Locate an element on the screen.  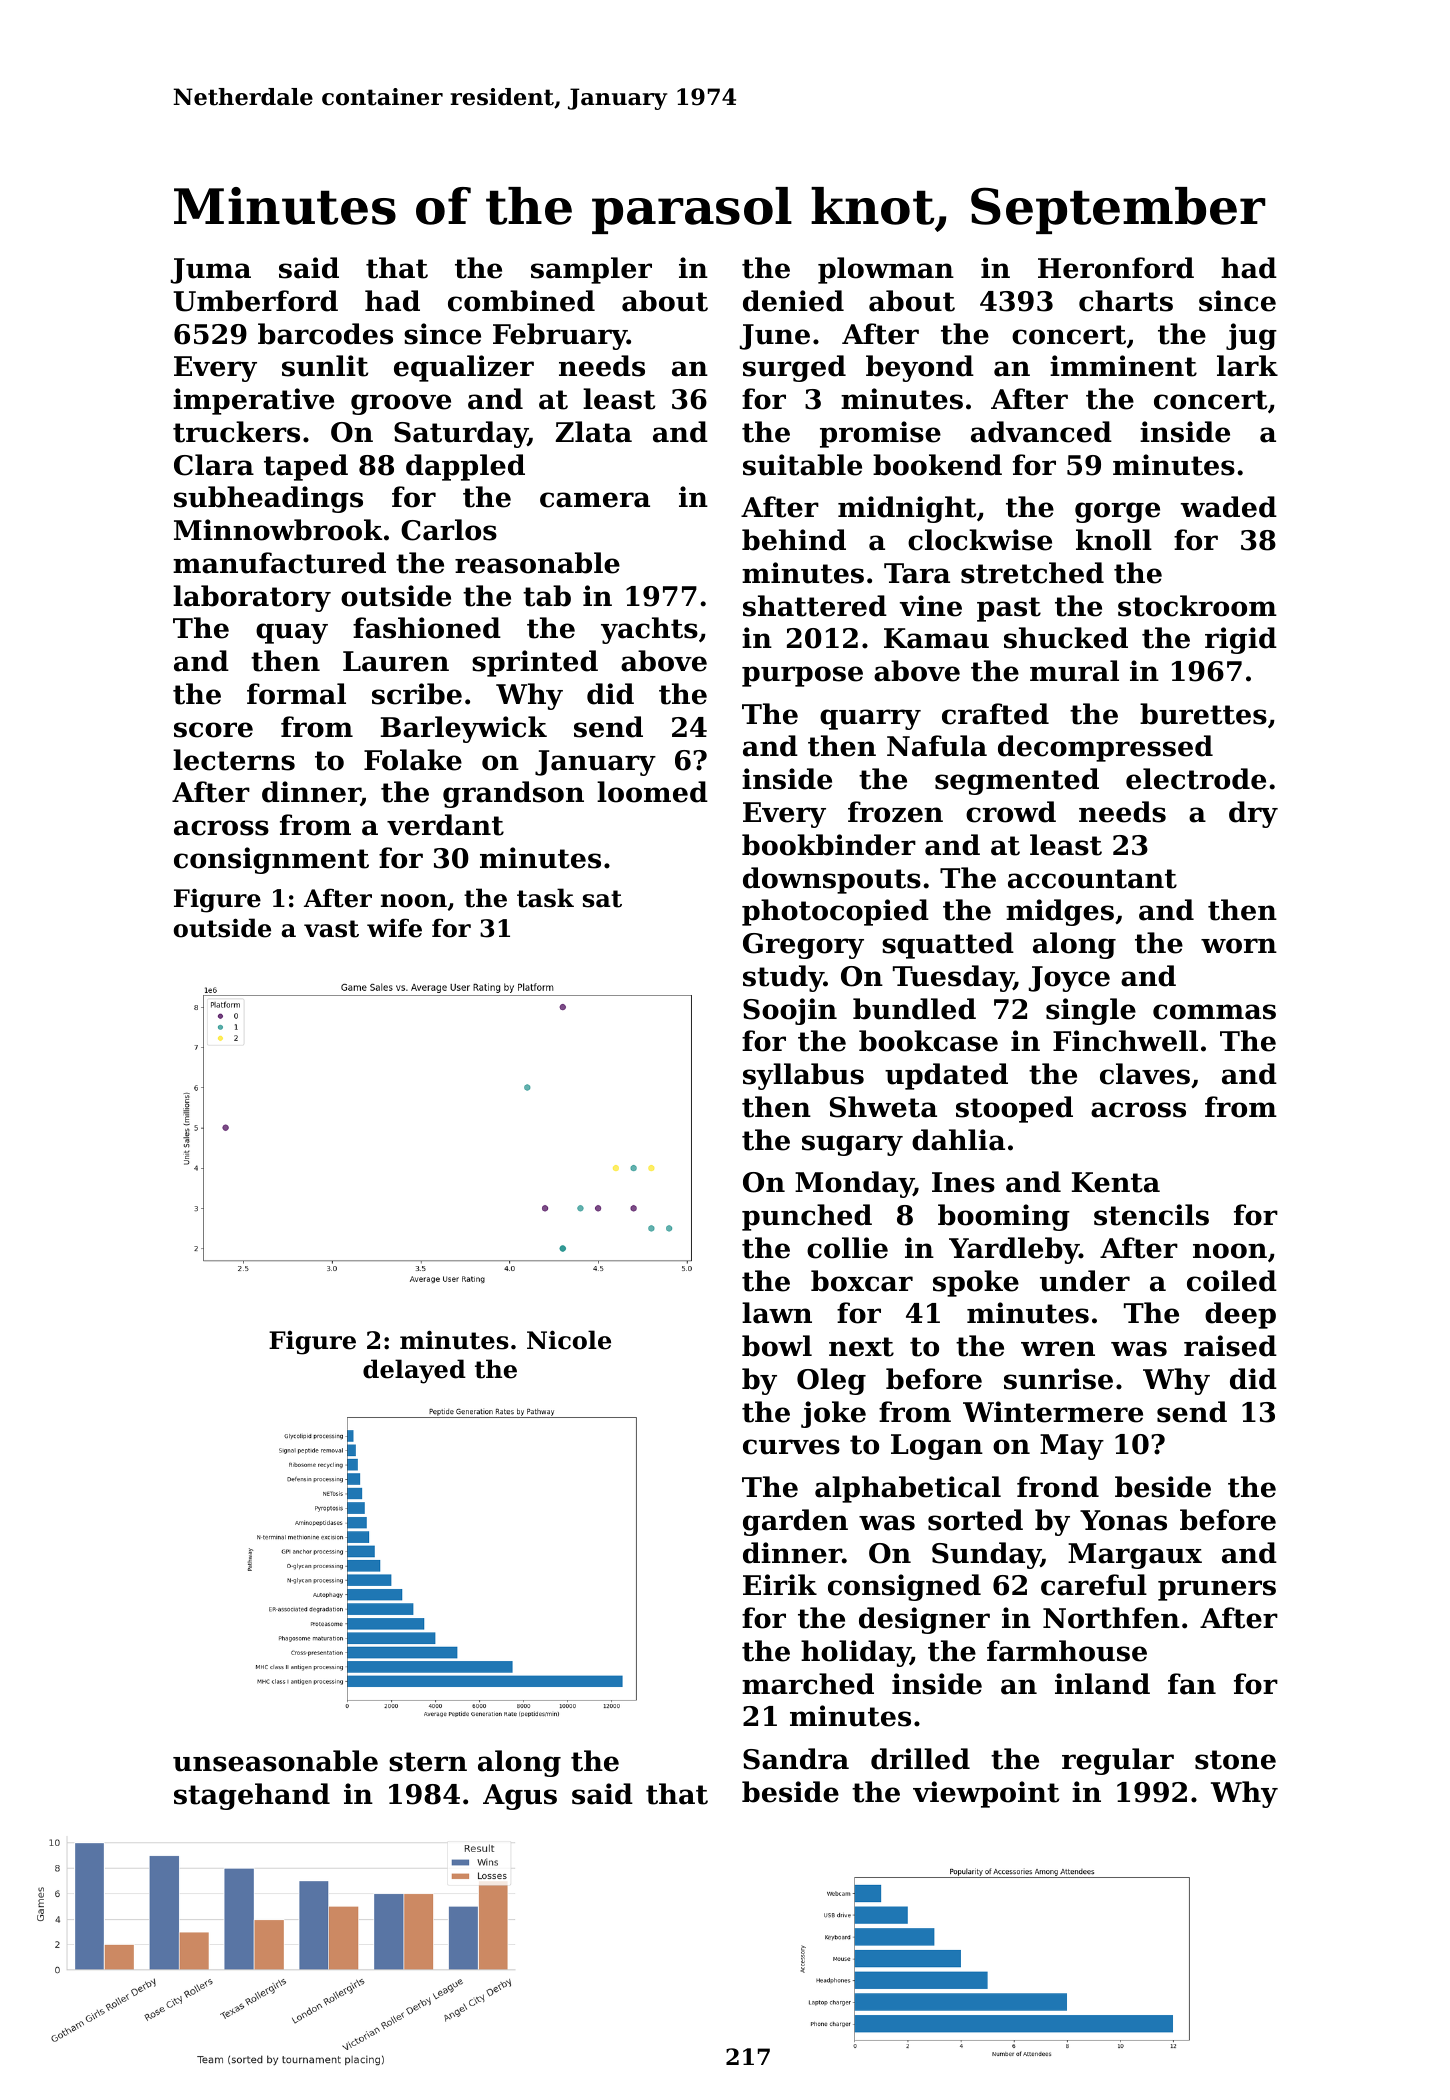
syllabus is located at coordinates (803, 1076).
